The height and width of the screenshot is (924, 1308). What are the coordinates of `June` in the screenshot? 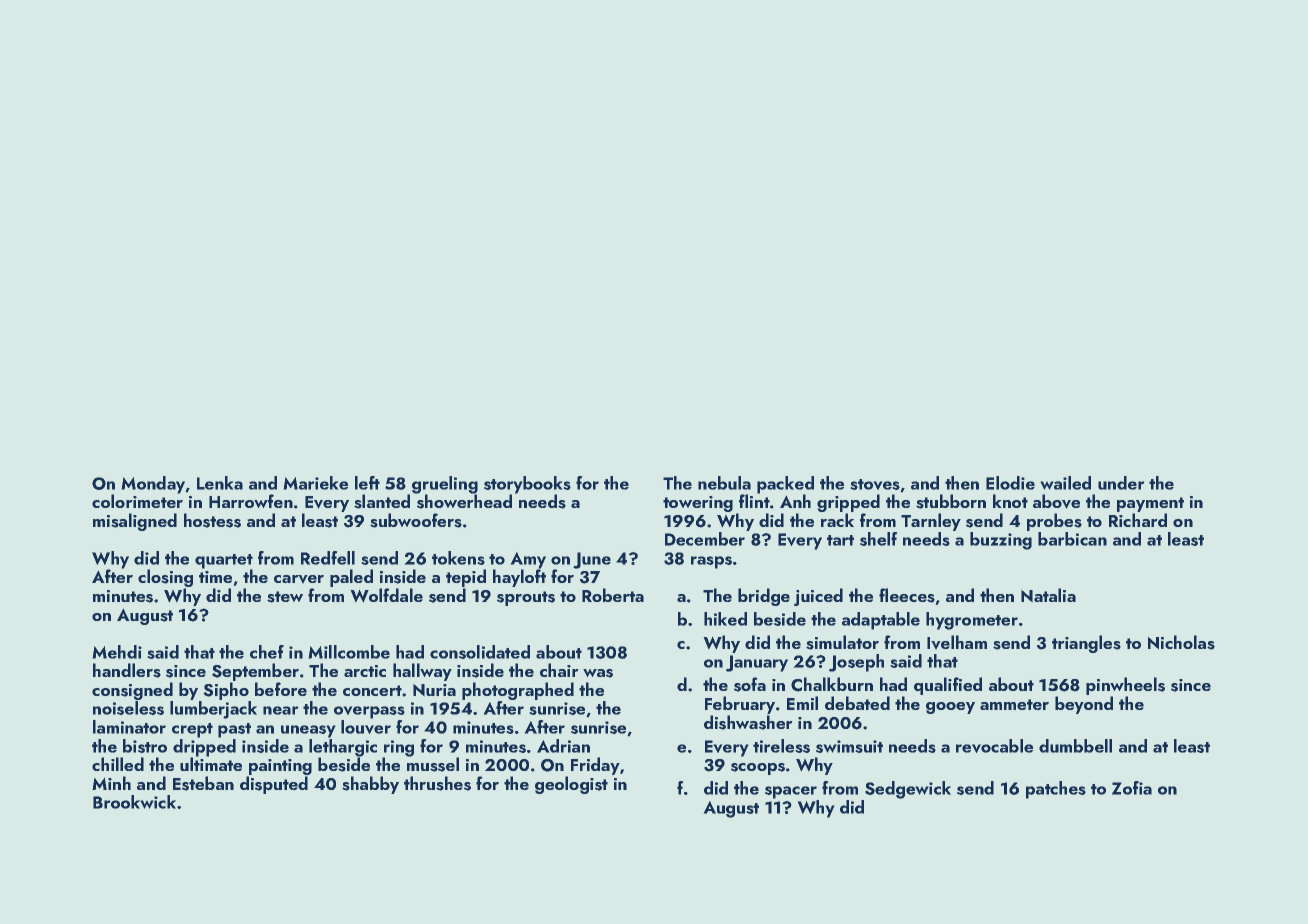 It's located at (592, 560).
